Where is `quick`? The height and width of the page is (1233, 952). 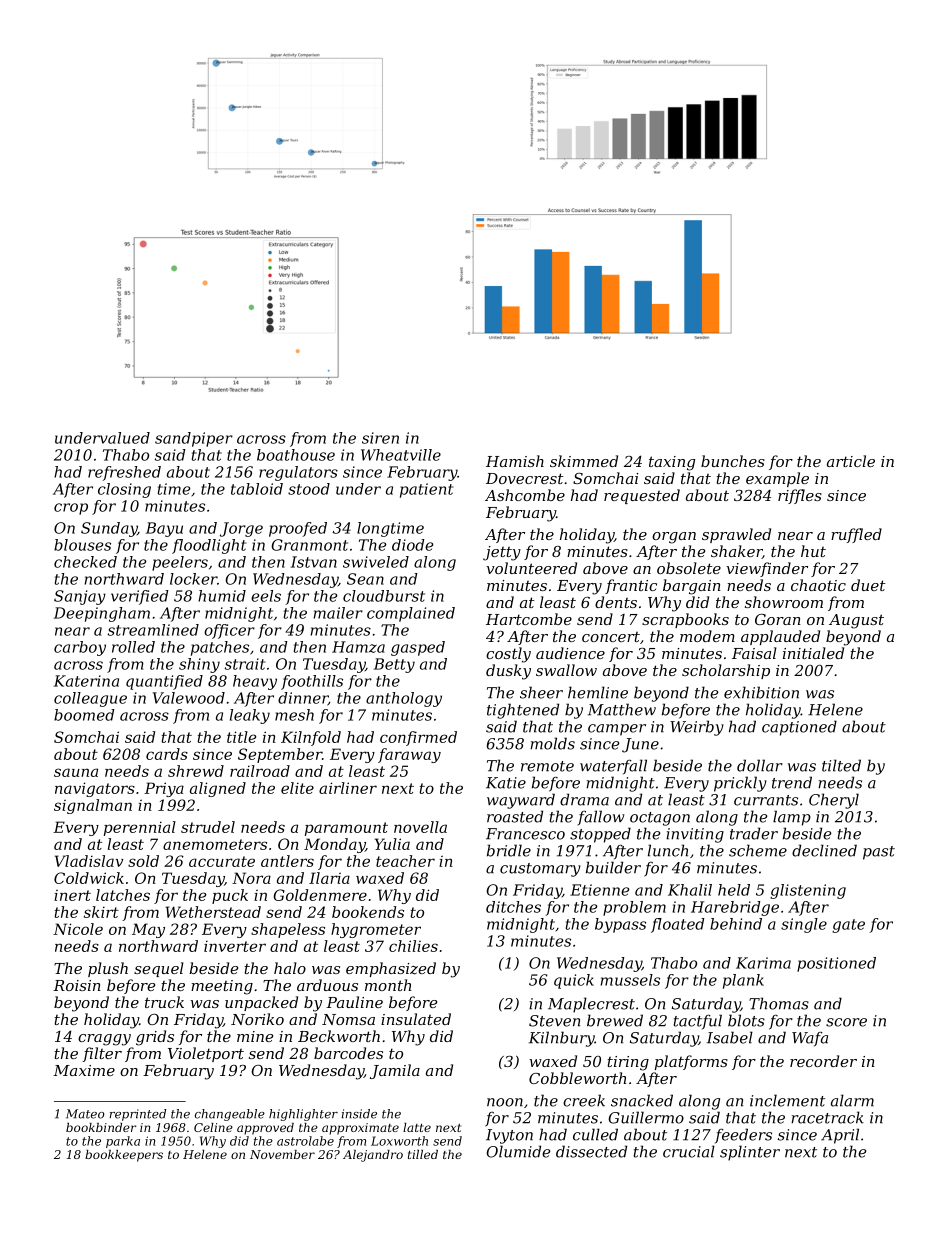 quick is located at coordinates (574, 981).
